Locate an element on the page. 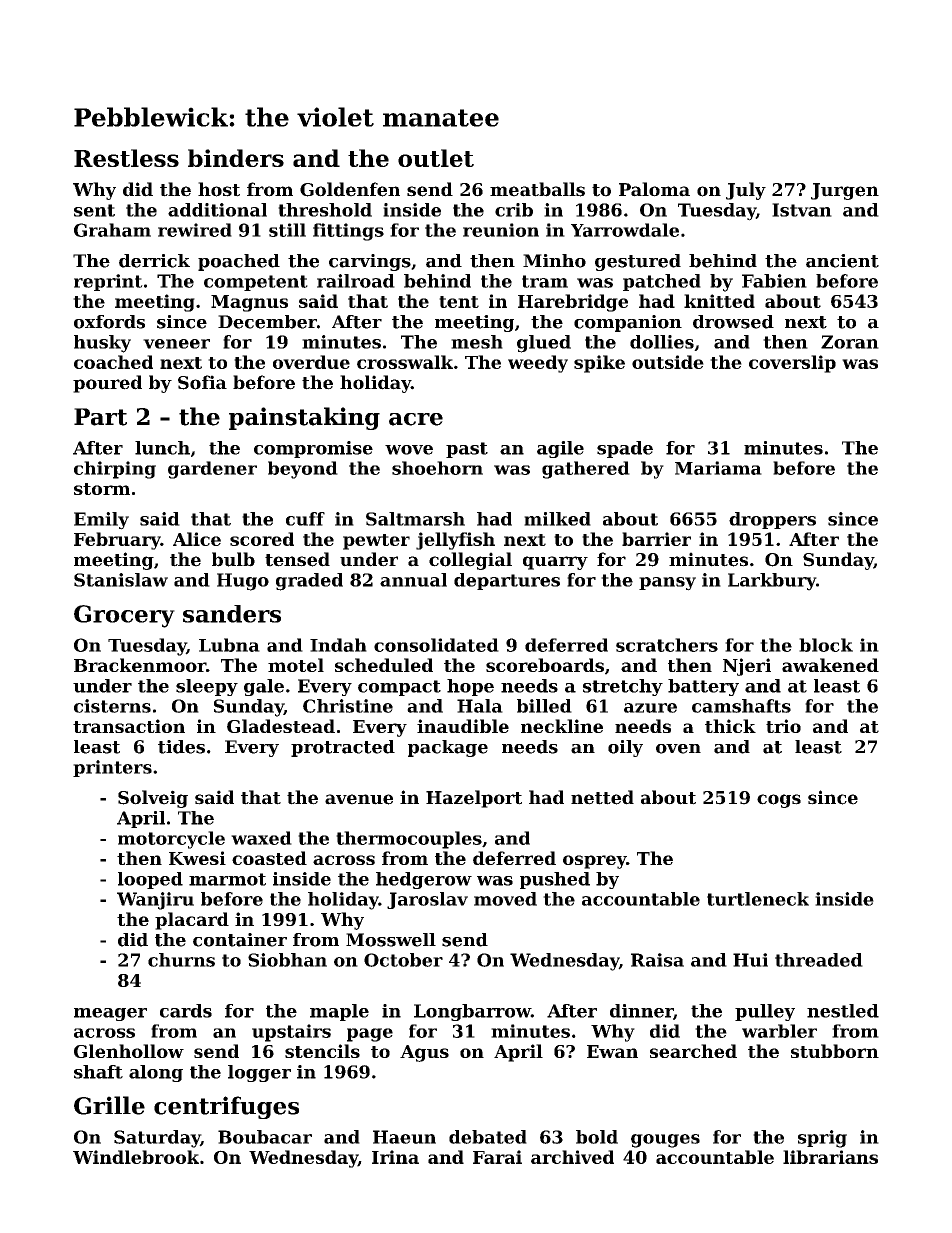 This page has height=1233, width=952. cards is located at coordinates (186, 1011).
